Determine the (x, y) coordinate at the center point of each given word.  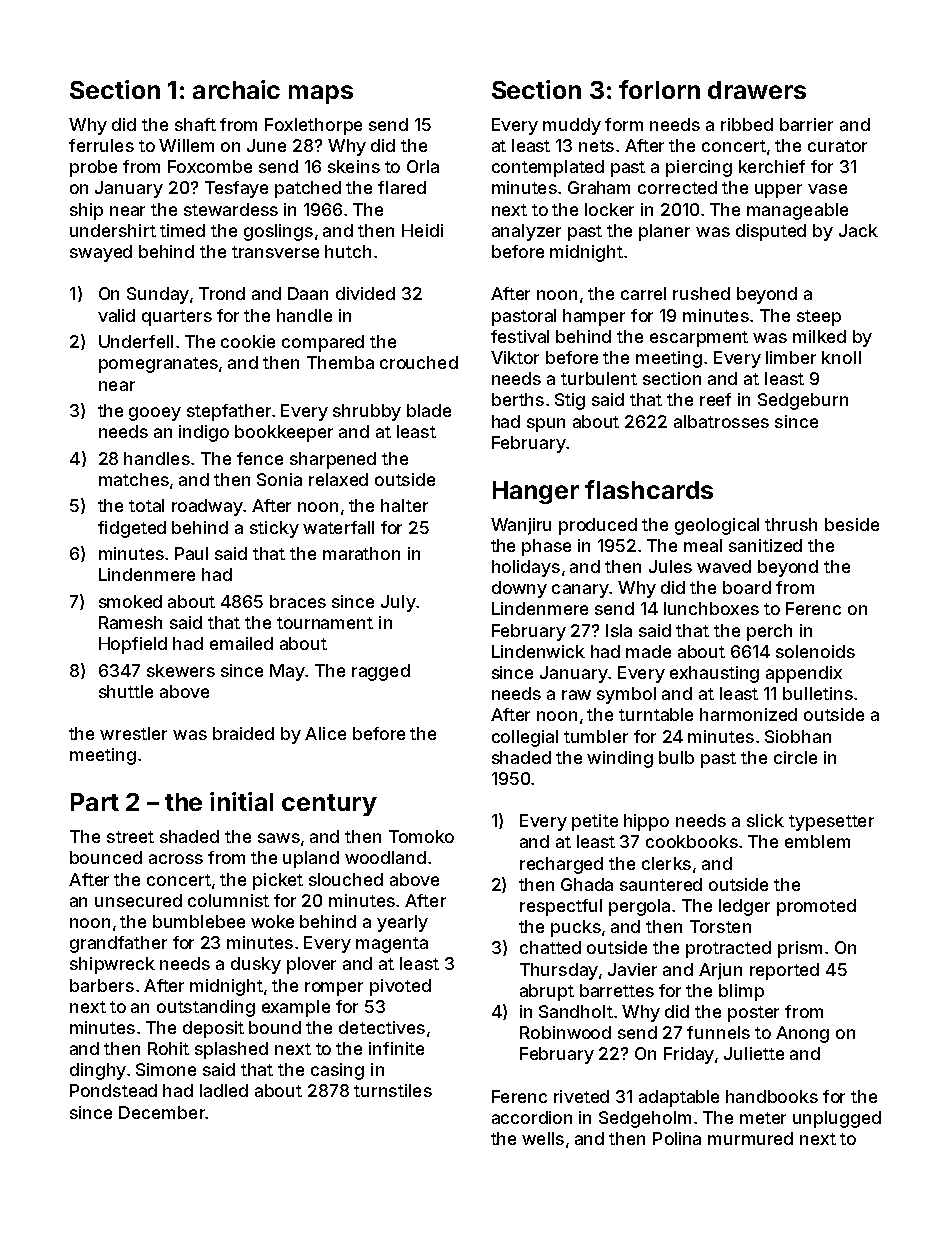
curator (837, 146)
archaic (236, 89)
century (329, 805)
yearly (402, 923)
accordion (532, 1117)
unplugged (837, 1119)
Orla (423, 166)
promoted (816, 907)
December (162, 1112)
